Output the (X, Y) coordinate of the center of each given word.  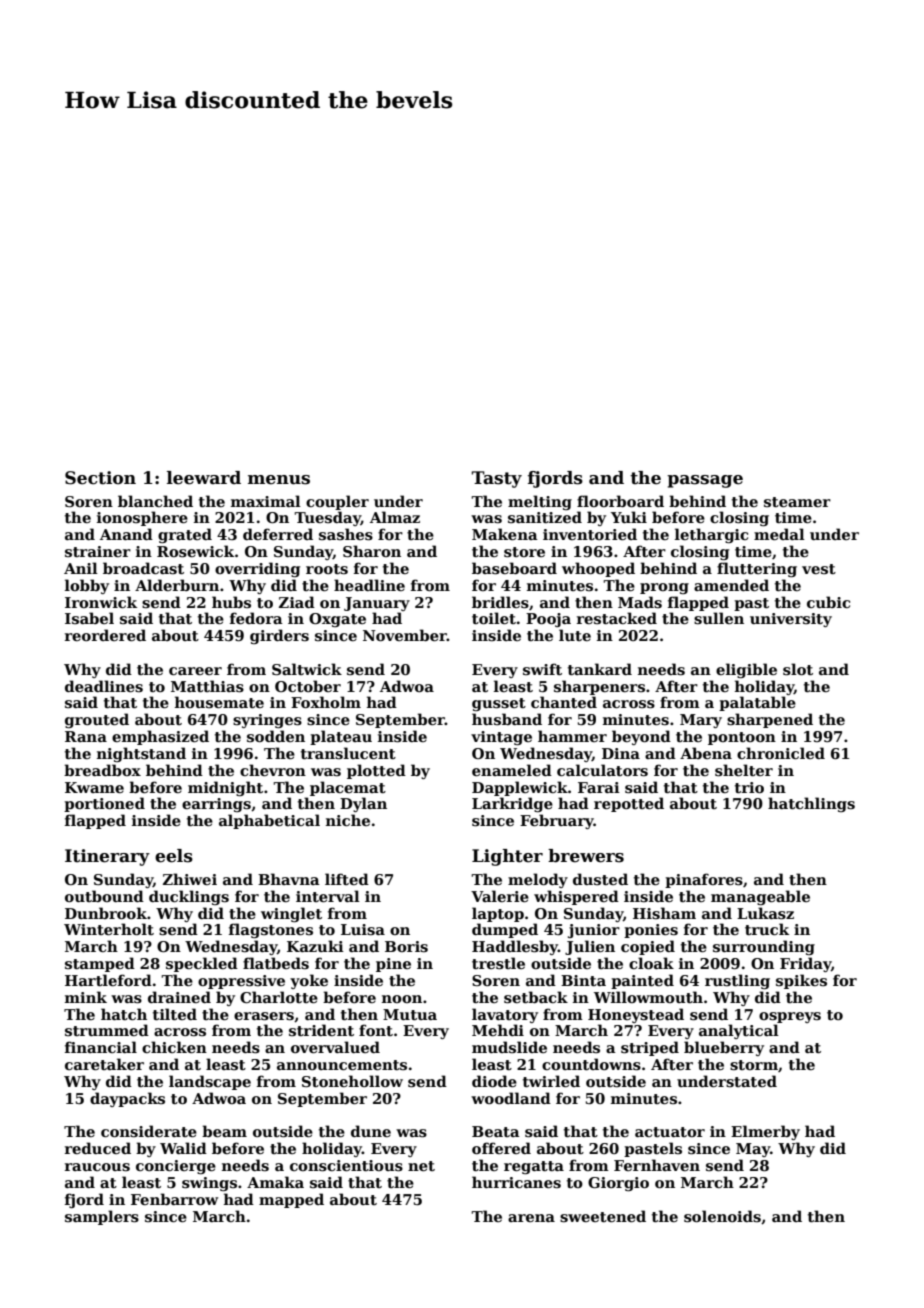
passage (705, 481)
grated (185, 535)
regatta (534, 1167)
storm (754, 1065)
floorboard (620, 501)
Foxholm (326, 702)
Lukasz (765, 913)
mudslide (509, 1047)
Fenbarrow (174, 1199)
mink (86, 997)
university (791, 620)
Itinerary (107, 857)
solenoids (722, 1216)
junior (594, 931)
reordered (105, 635)
